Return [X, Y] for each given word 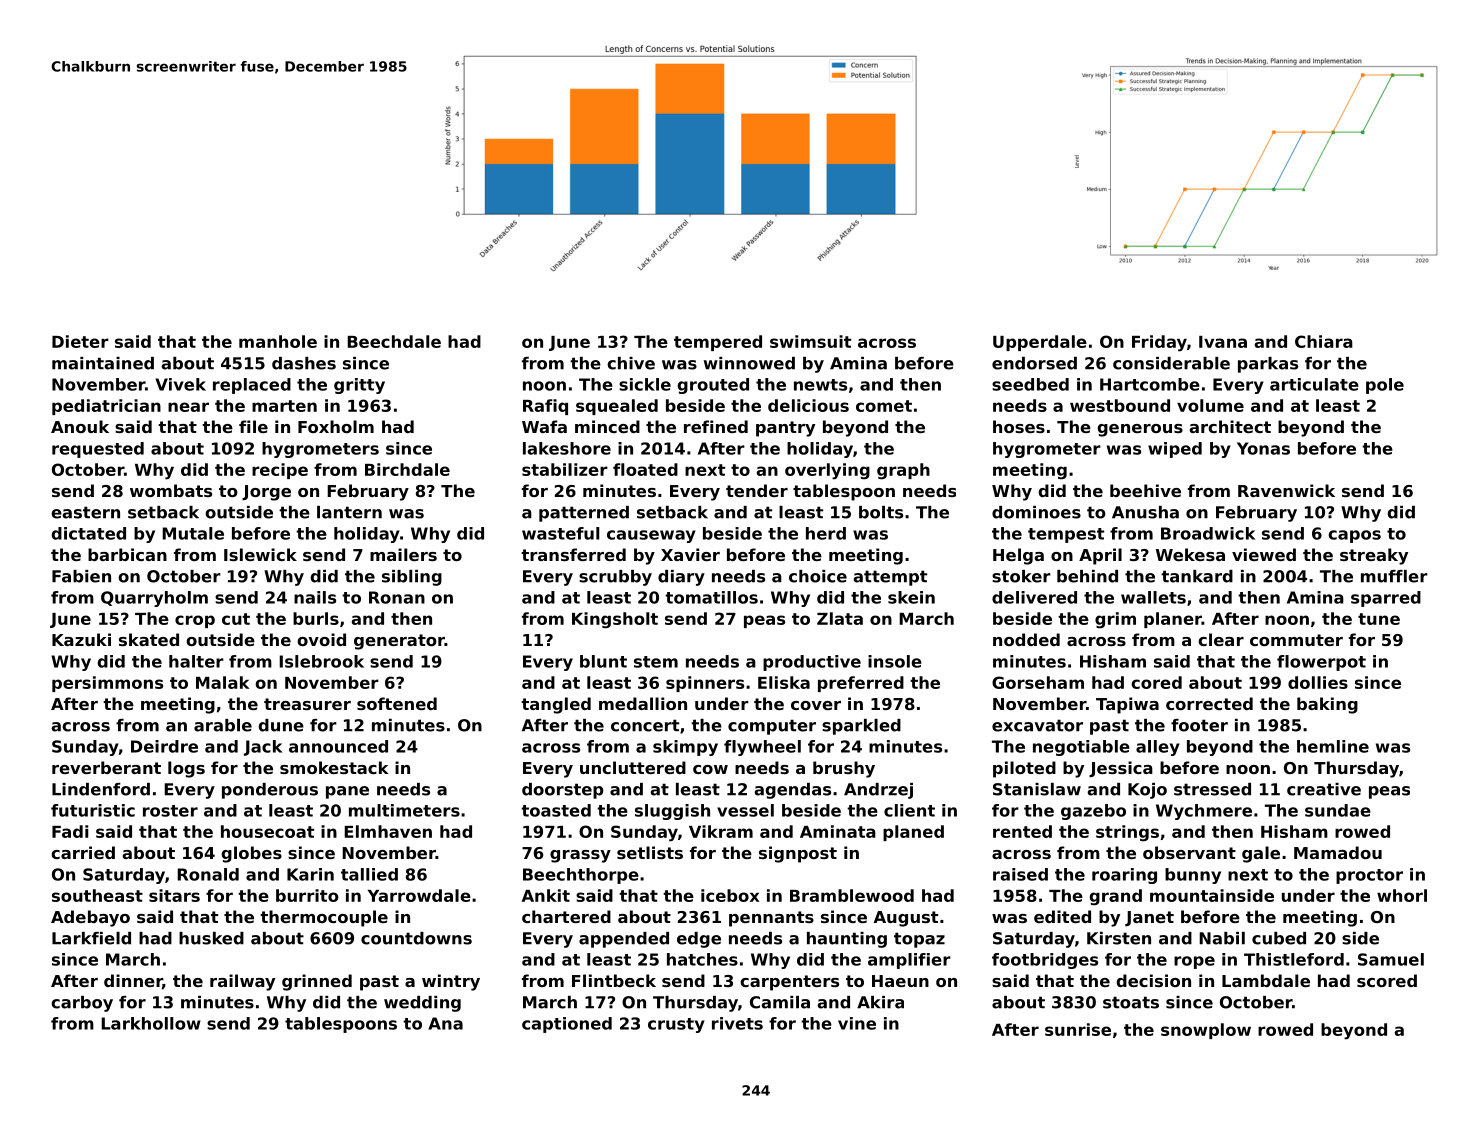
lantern [349, 512]
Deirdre [164, 746]
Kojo [1147, 791]
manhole [278, 341]
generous [1140, 430]
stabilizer [565, 469]
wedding [422, 1004]
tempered [718, 343]
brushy [844, 769]
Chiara [1324, 341]
